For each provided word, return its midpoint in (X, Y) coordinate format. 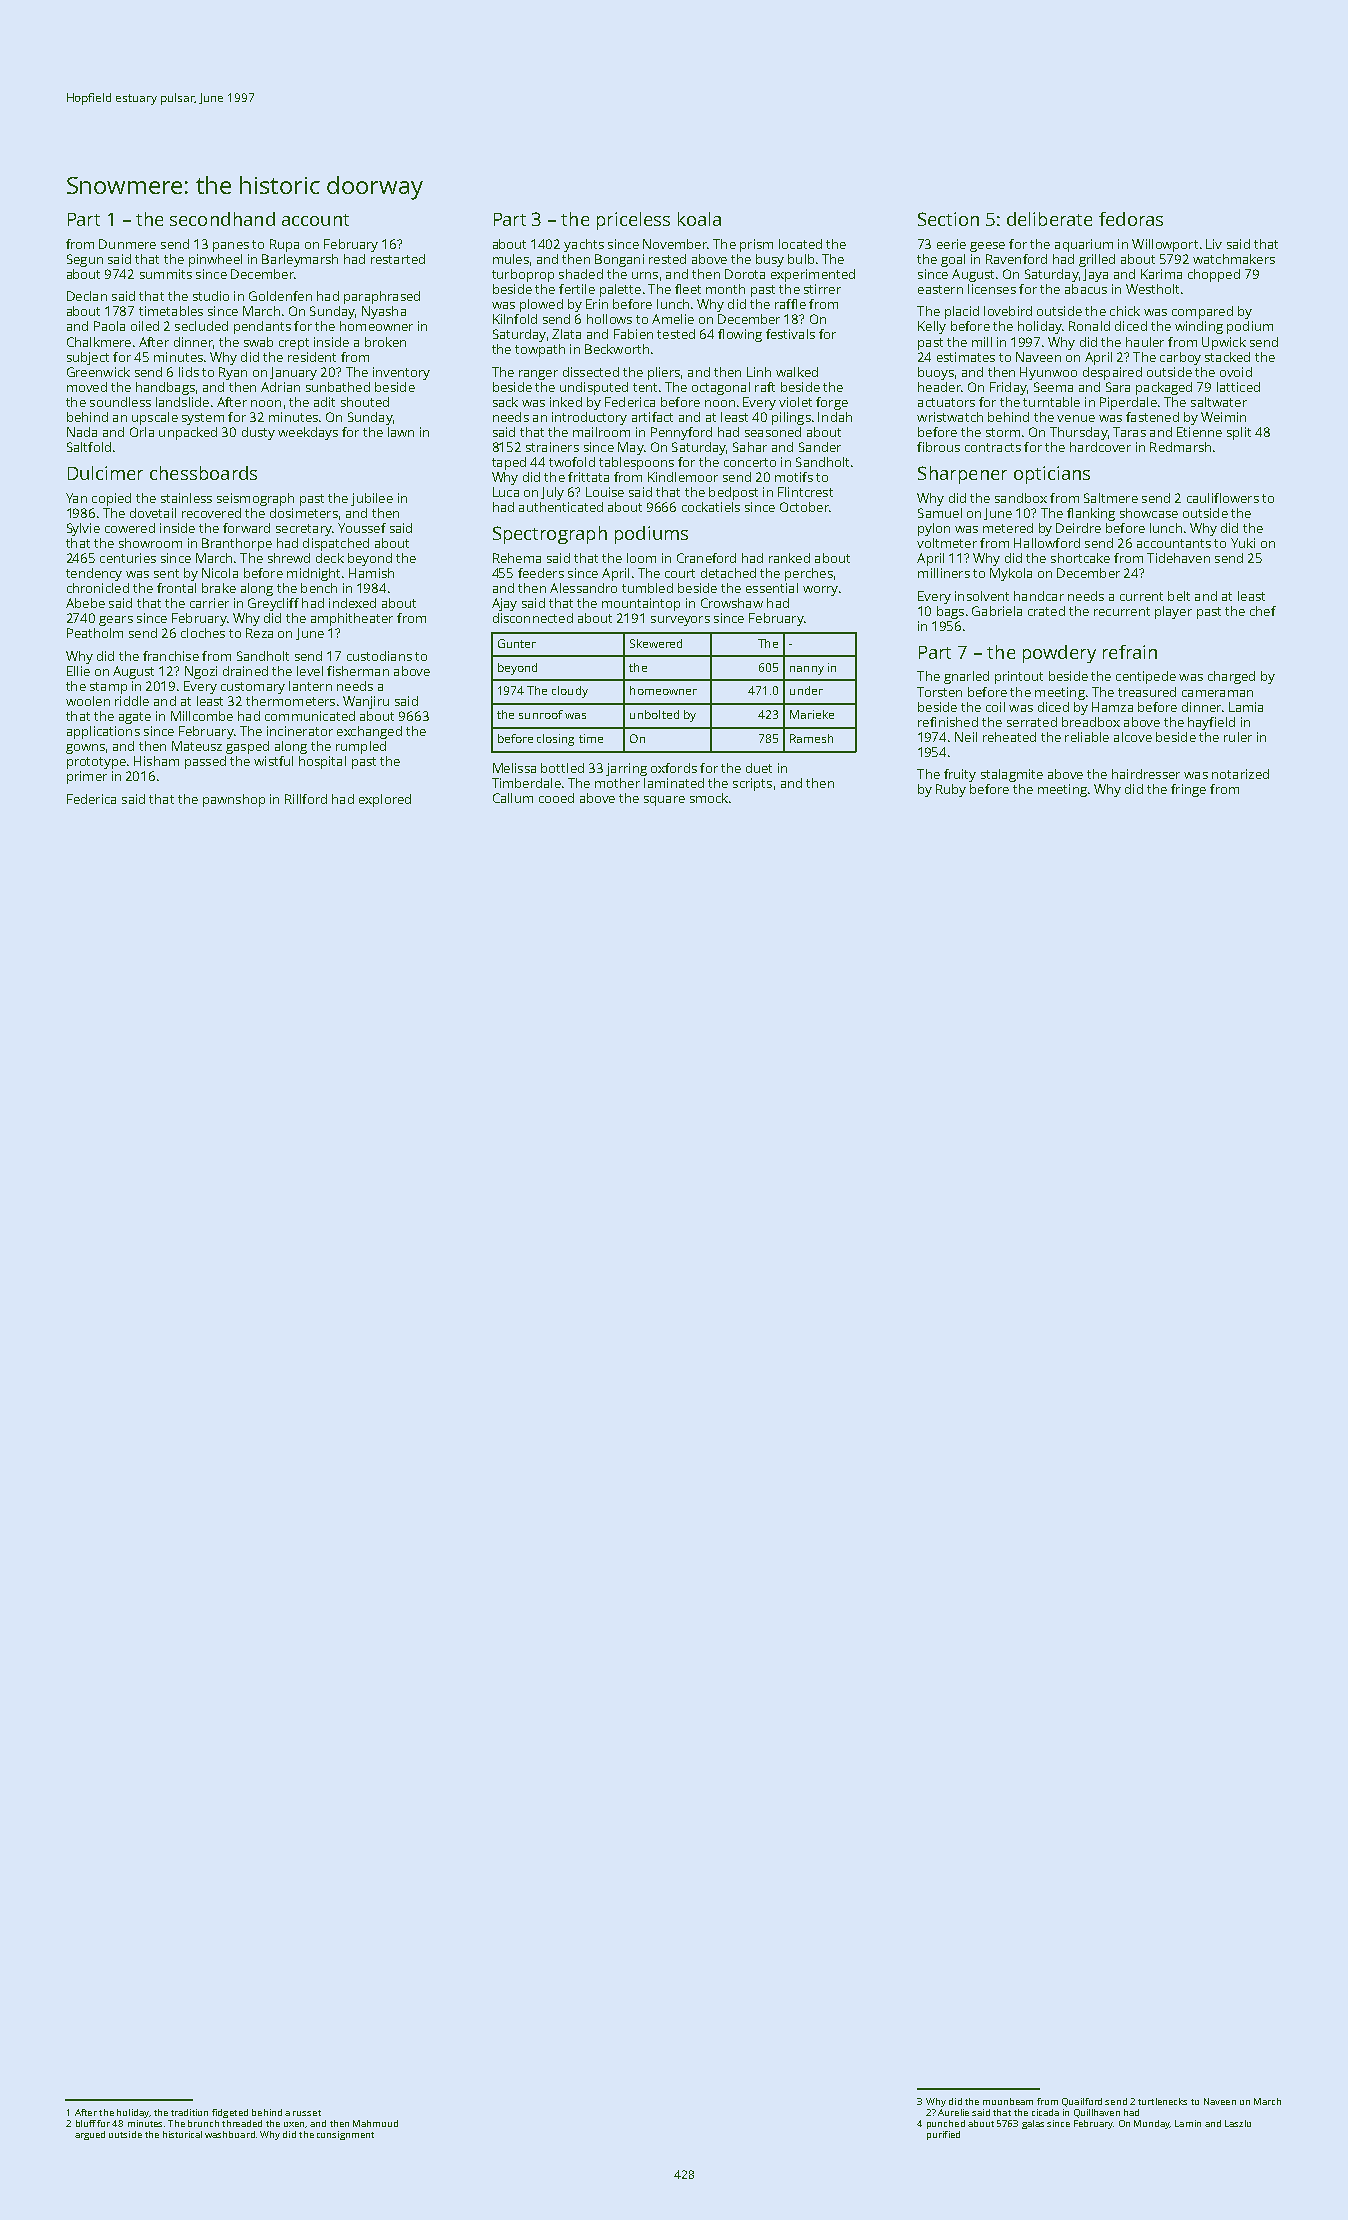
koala (699, 219)
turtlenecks (1162, 2101)
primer (87, 777)
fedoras (1131, 219)
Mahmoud (375, 2123)
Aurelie (953, 2112)
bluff (86, 2123)
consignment (345, 2135)
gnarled (966, 677)
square (664, 801)
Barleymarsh (300, 260)
